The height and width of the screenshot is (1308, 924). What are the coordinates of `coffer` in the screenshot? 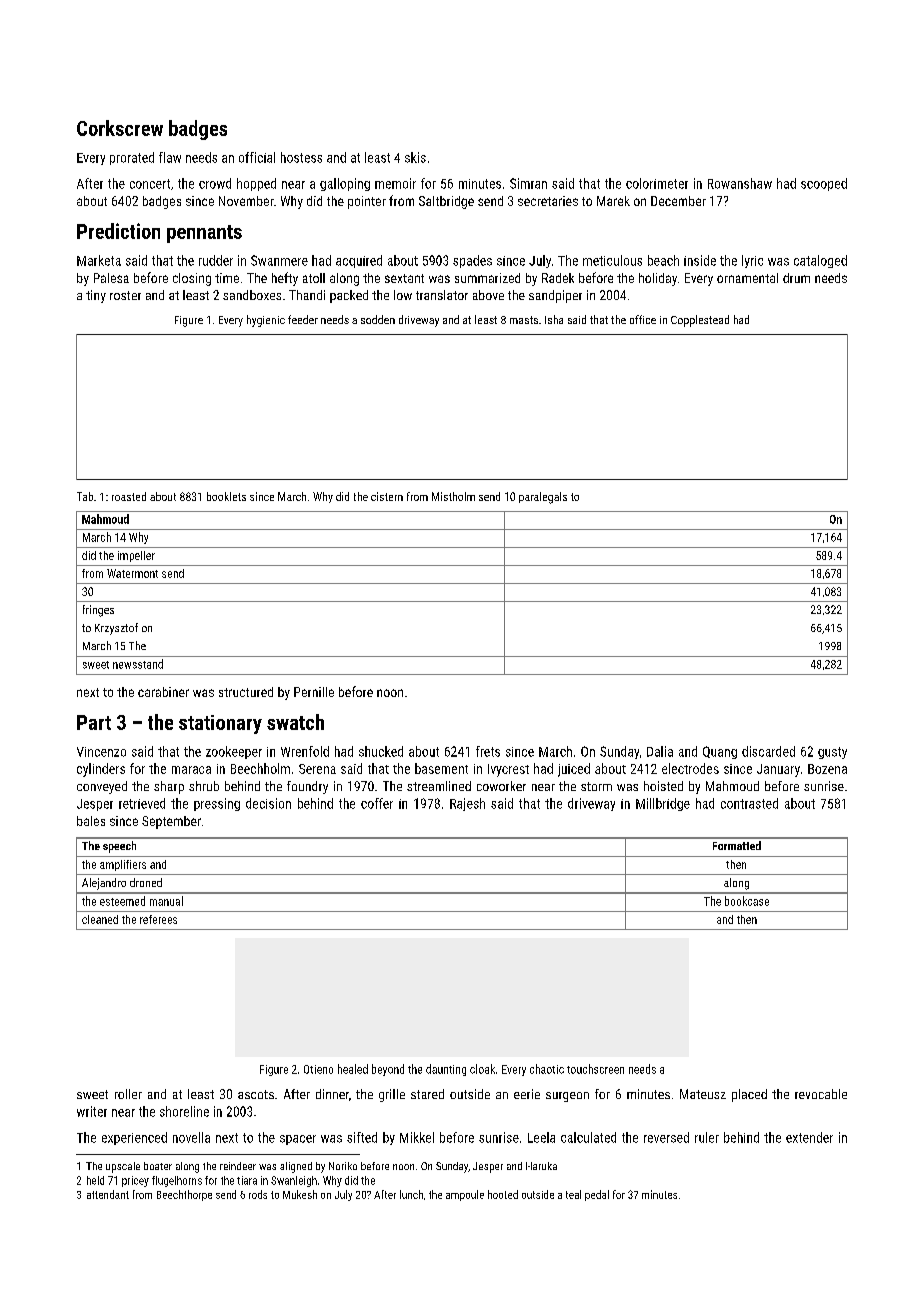 It's located at (377, 803).
